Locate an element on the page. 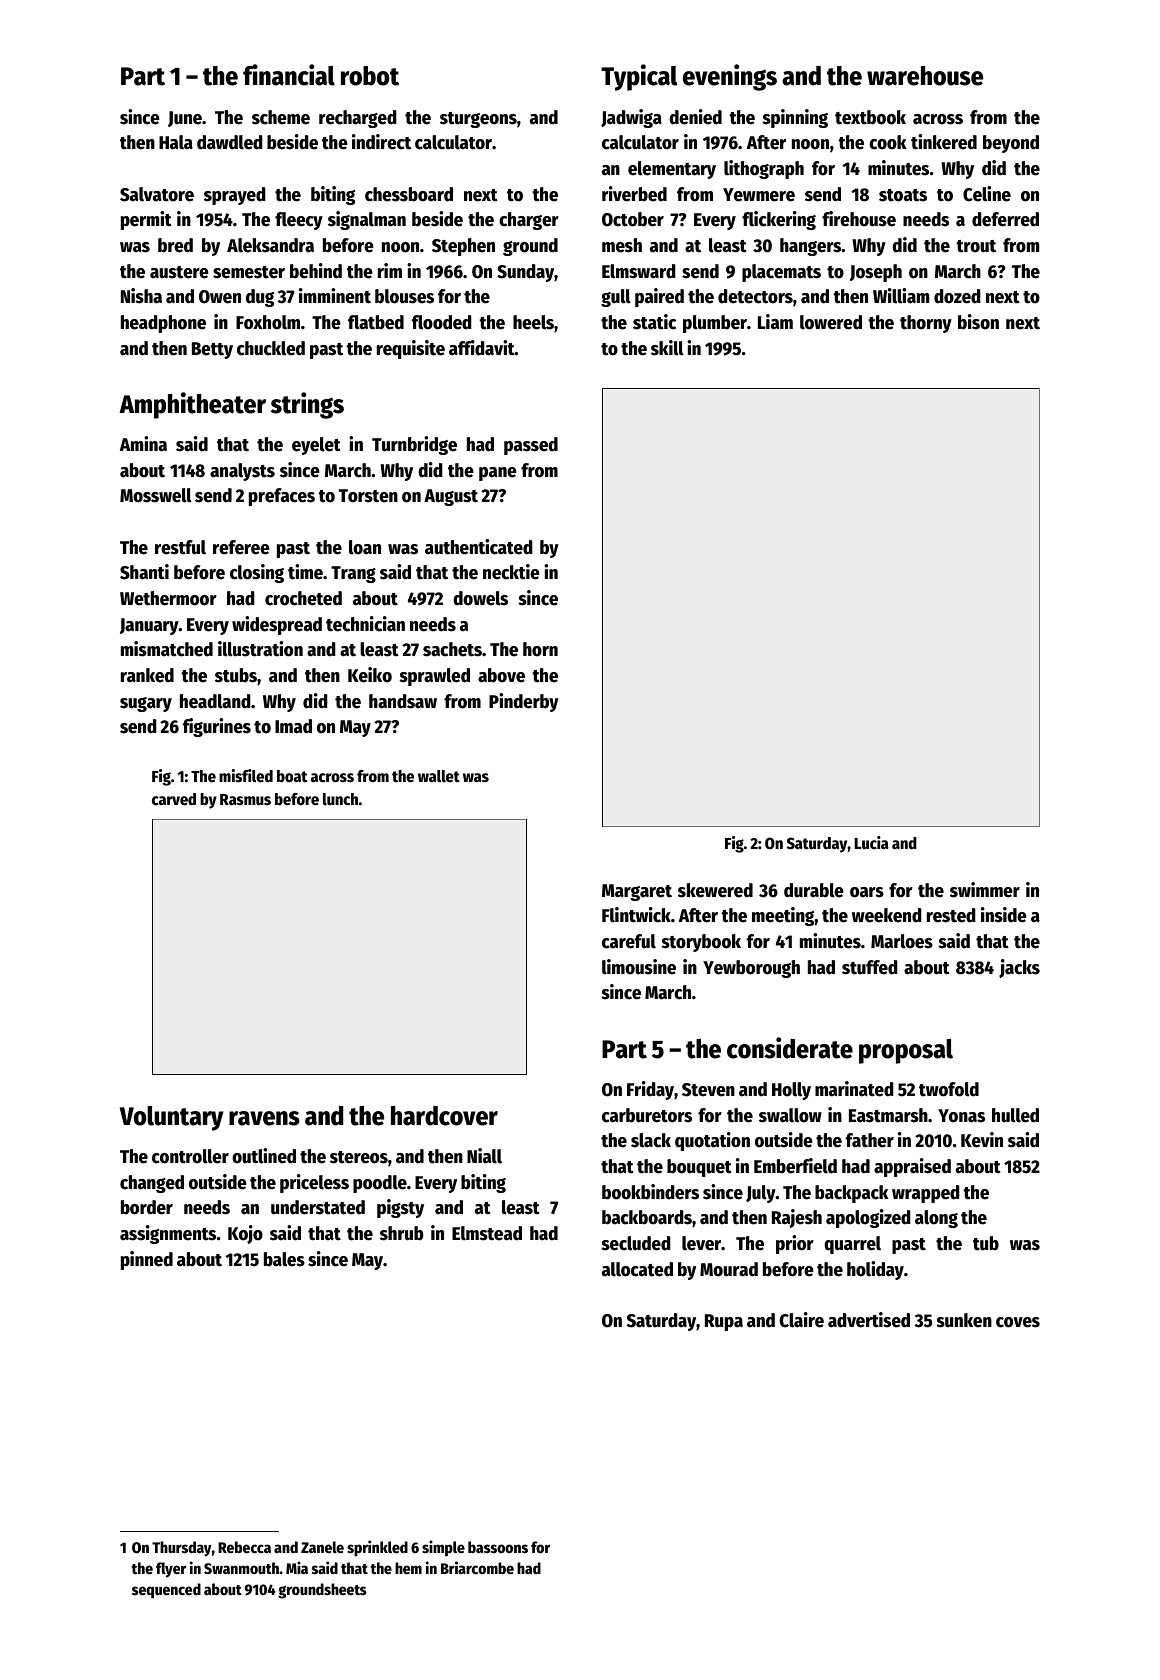  dozed is located at coordinates (957, 296).
